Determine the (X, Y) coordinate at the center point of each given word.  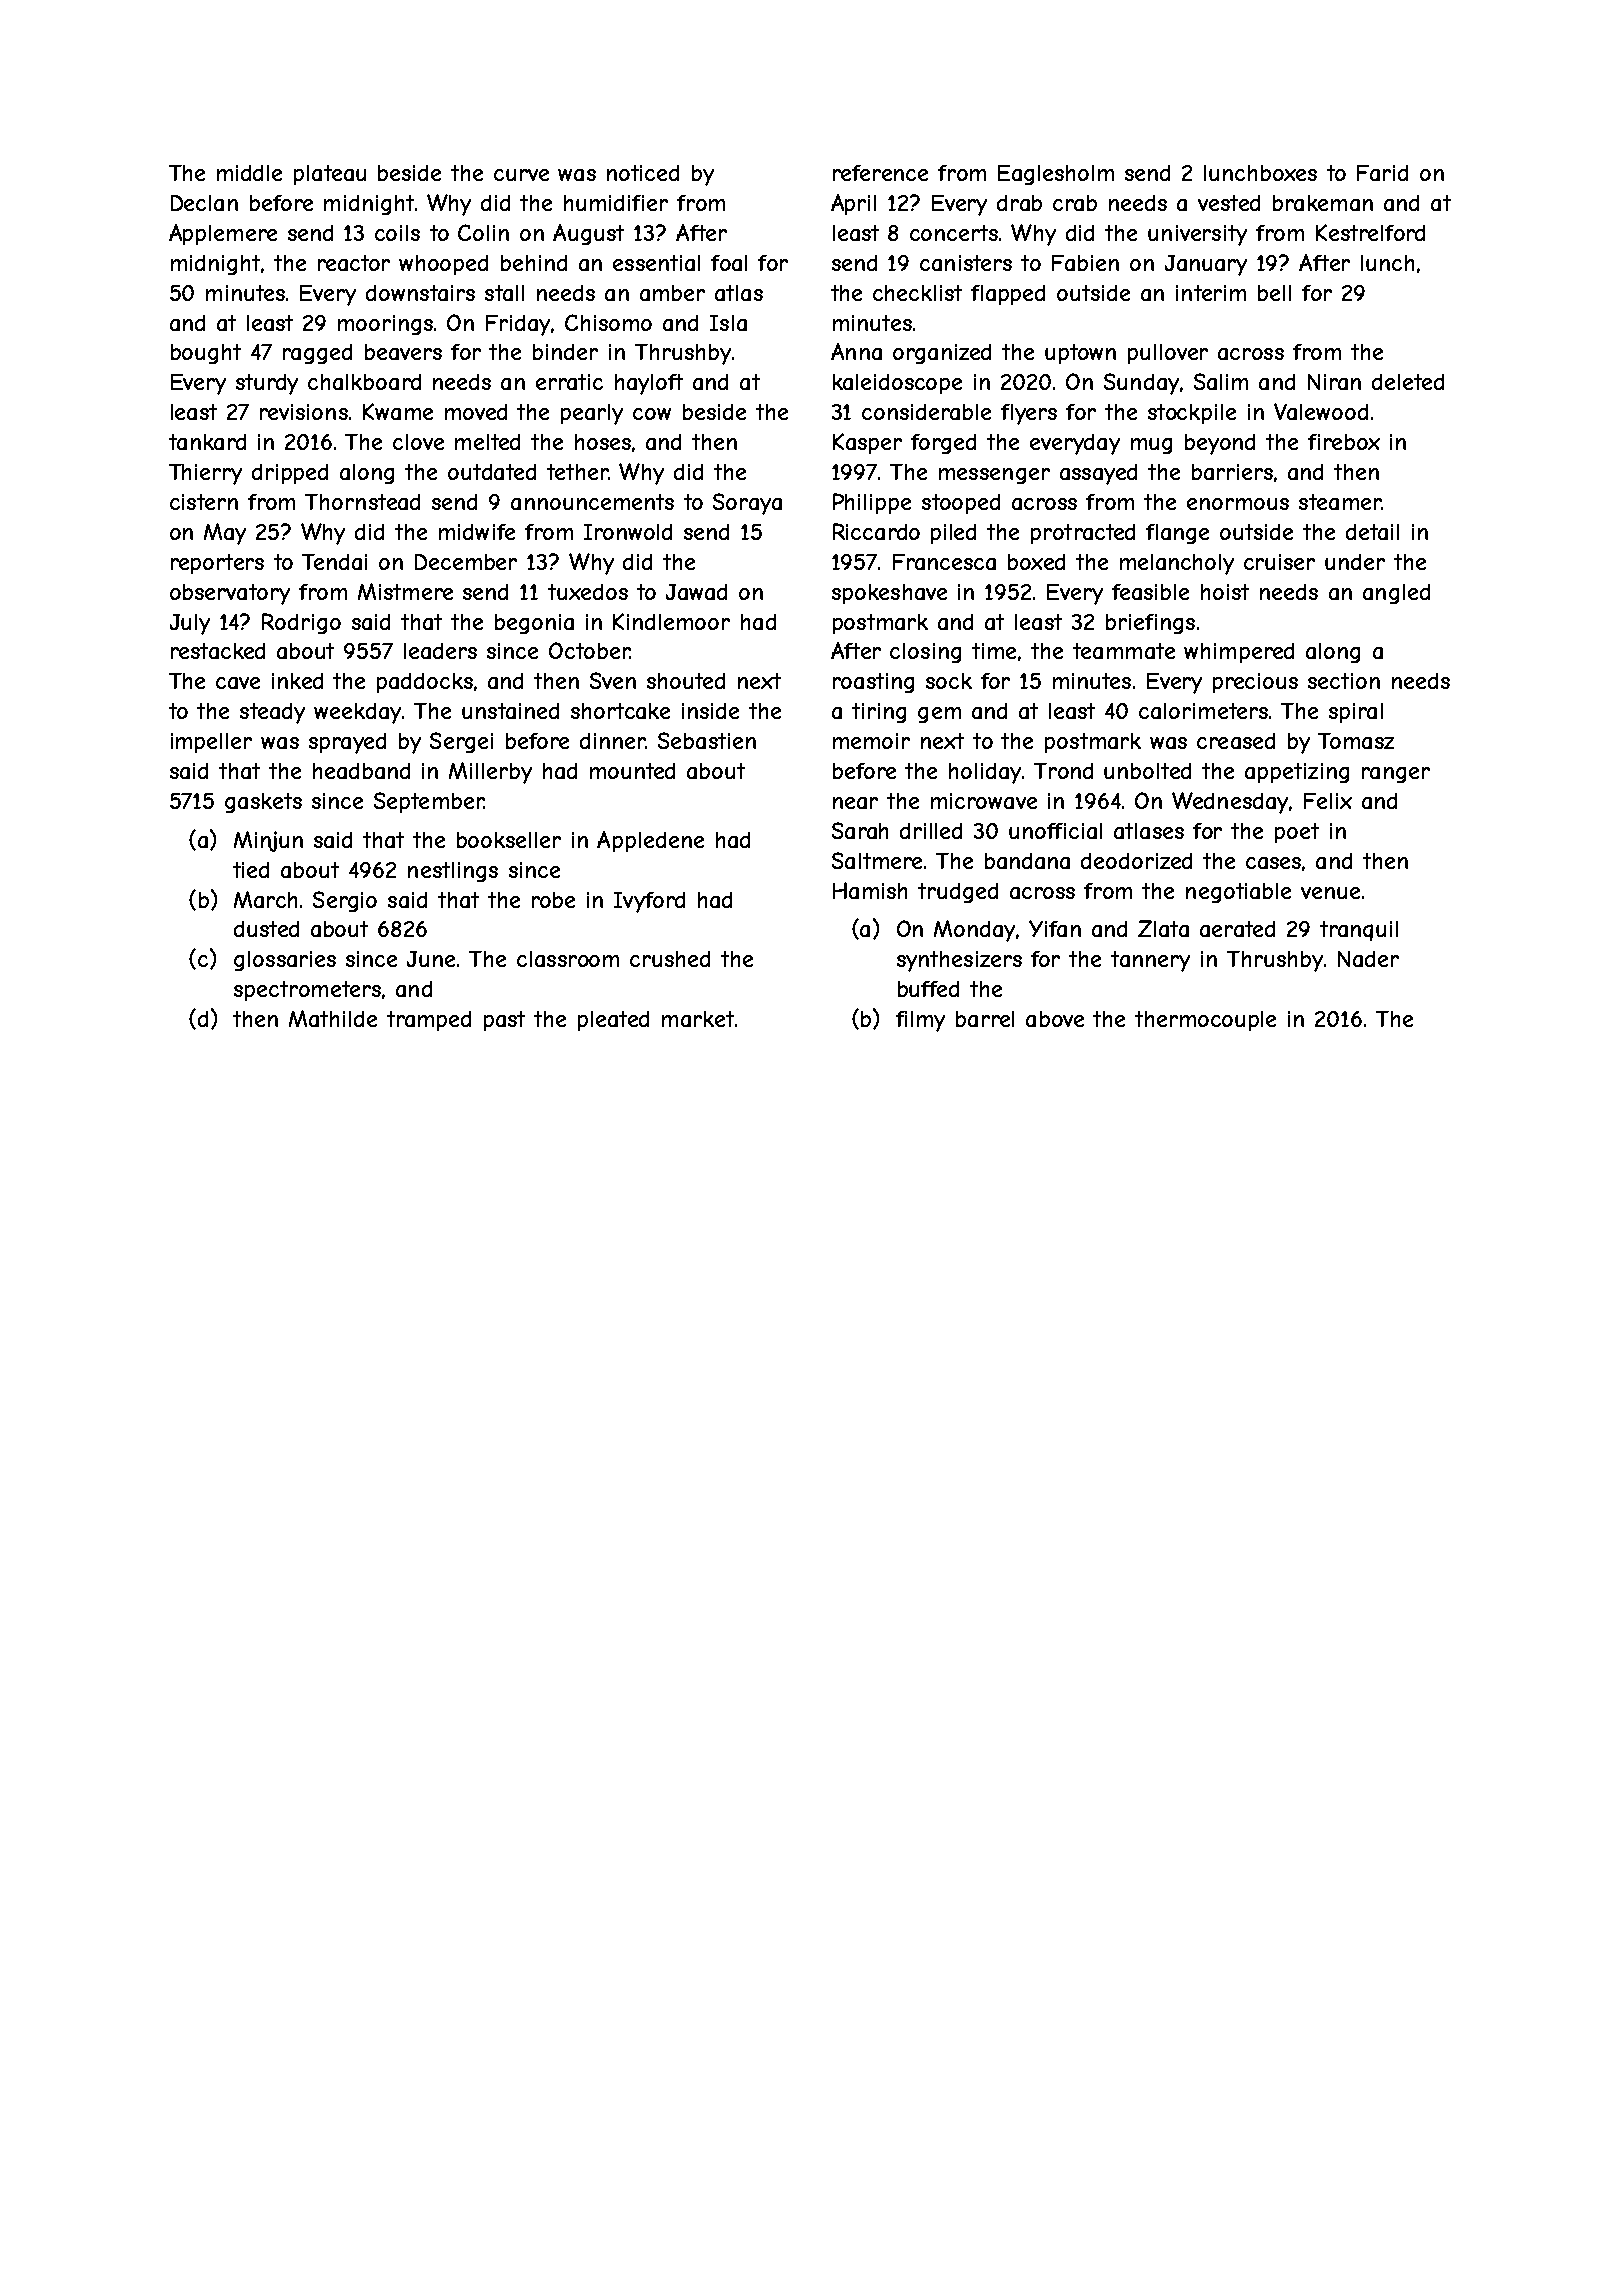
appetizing (1297, 773)
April (853, 204)
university (1197, 235)
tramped (429, 1021)
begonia (534, 624)
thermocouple (1205, 1021)
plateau (330, 175)
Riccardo (876, 531)
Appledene (650, 841)
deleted (1408, 382)
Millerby (490, 773)
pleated (613, 1021)
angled (1396, 594)
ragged (317, 354)
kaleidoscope (897, 384)
